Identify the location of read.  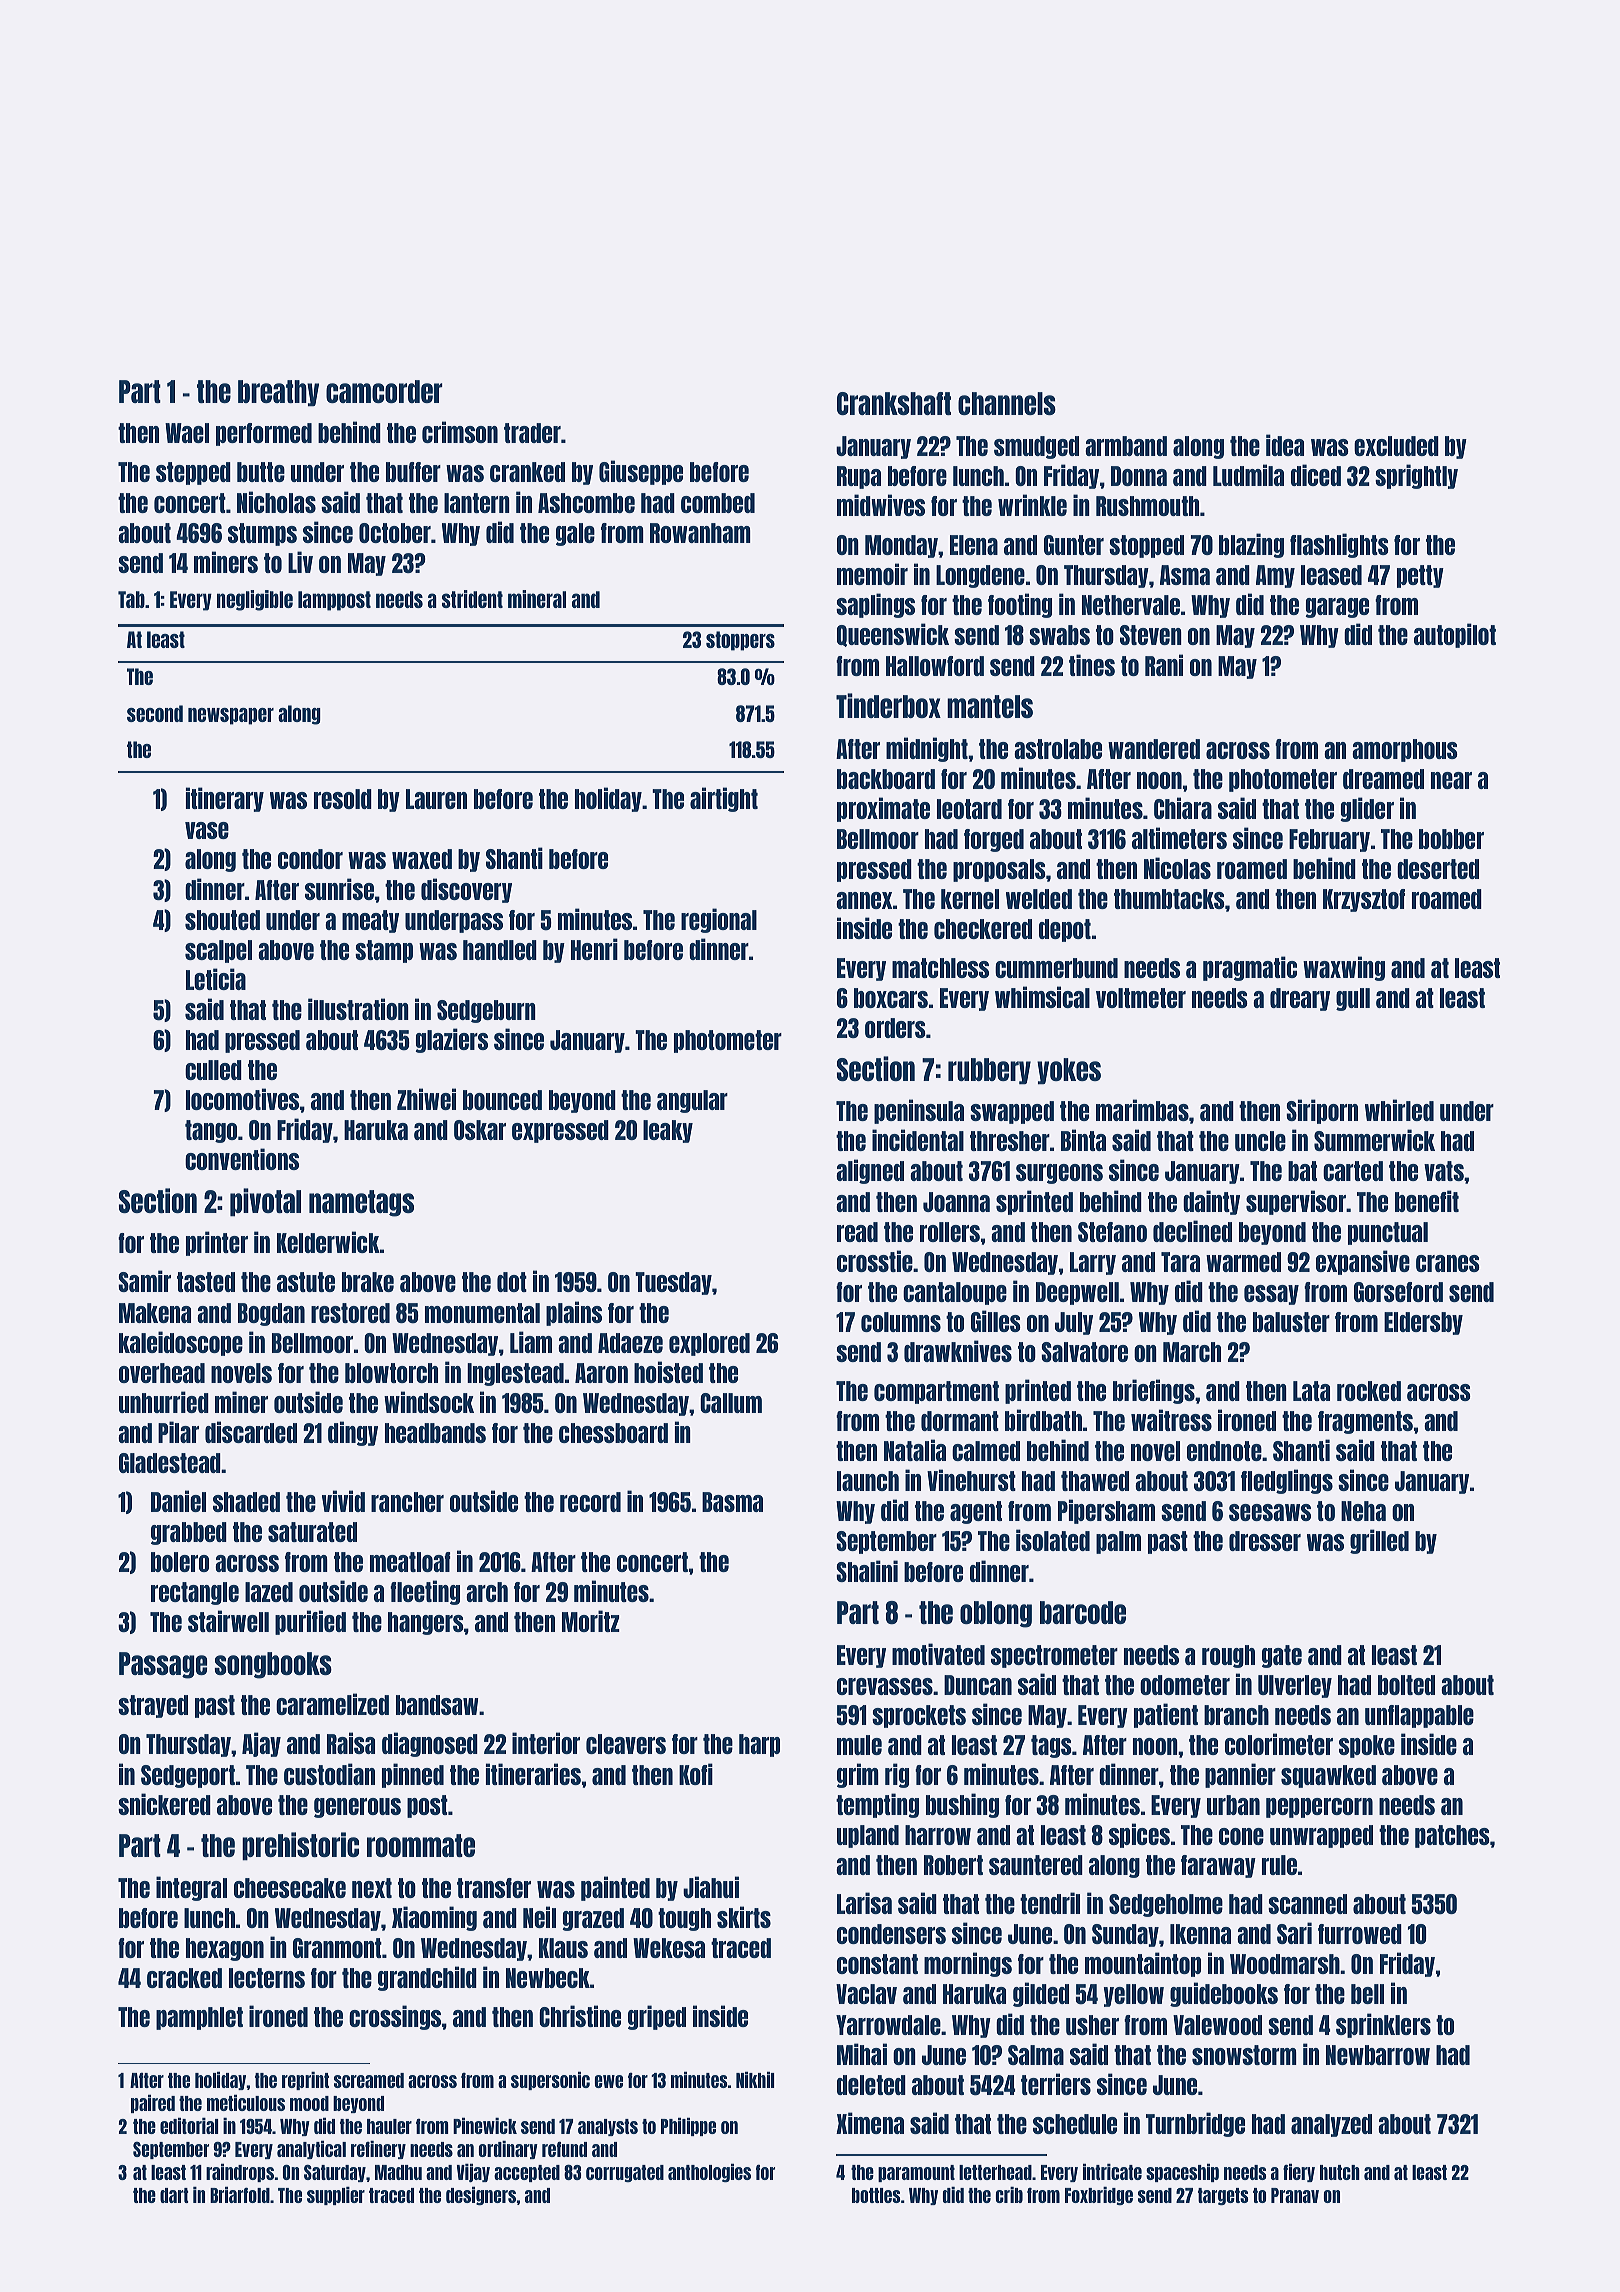
(857, 1232).
